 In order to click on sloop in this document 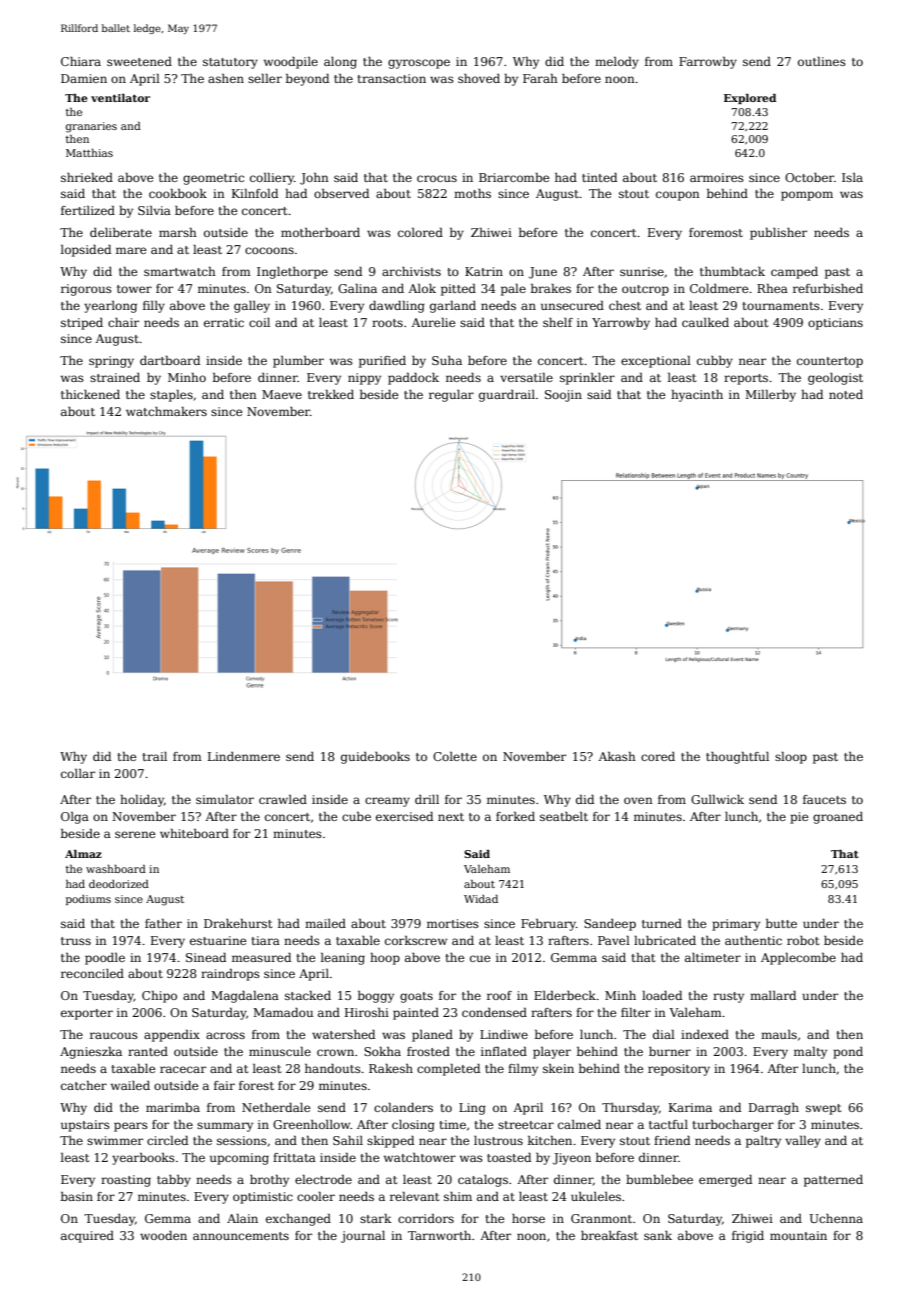, I will do `click(791, 758)`.
